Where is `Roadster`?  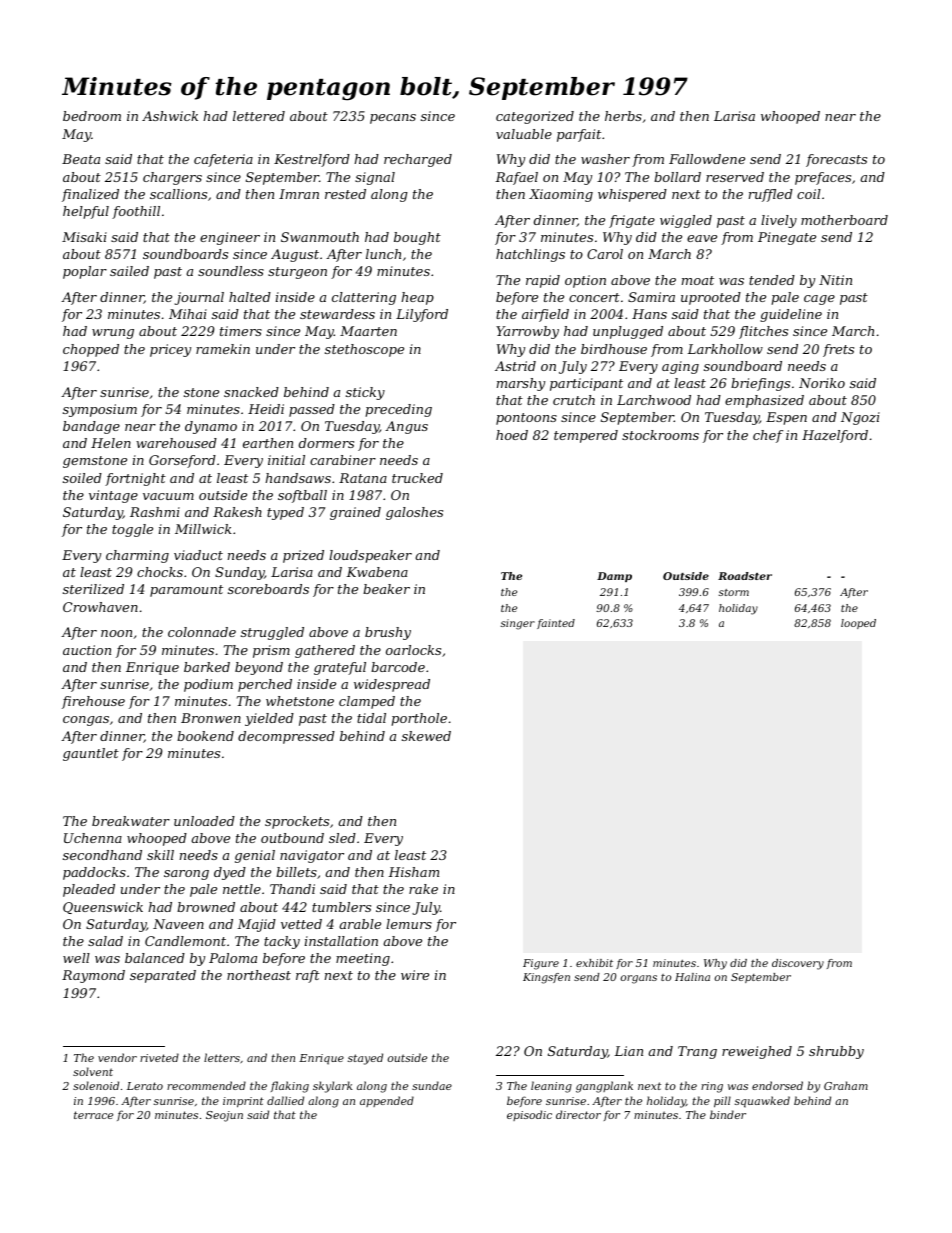 Roadster is located at coordinates (745, 576).
